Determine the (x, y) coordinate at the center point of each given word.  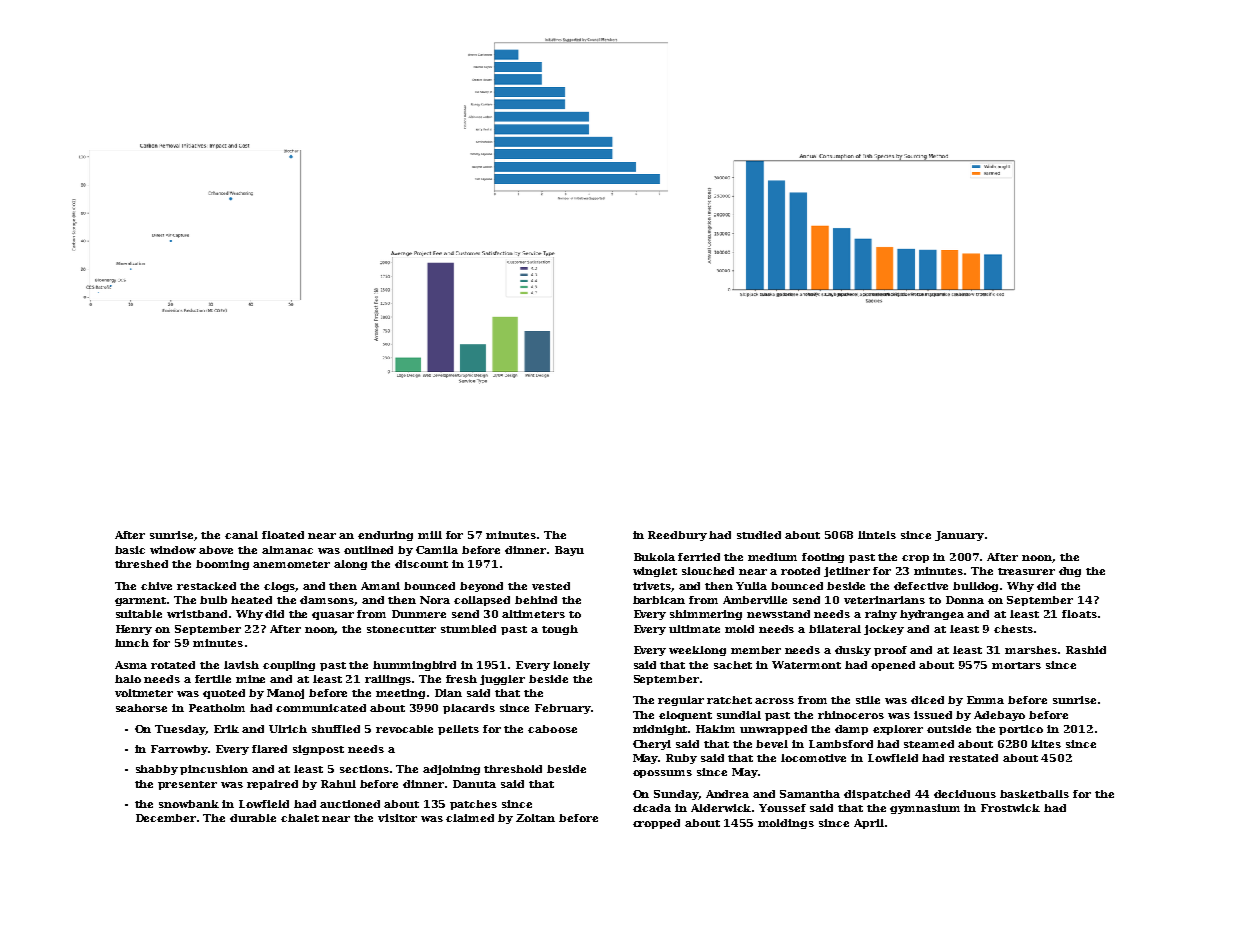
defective (921, 586)
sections (364, 769)
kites (1046, 744)
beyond (481, 587)
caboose (552, 729)
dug (1070, 572)
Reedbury (677, 536)
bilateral (835, 629)
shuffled (336, 729)
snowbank (189, 804)
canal (241, 535)
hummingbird (414, 666)
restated (973, 758)
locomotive (813, 758)
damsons (327, 601)
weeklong (697, 651)
